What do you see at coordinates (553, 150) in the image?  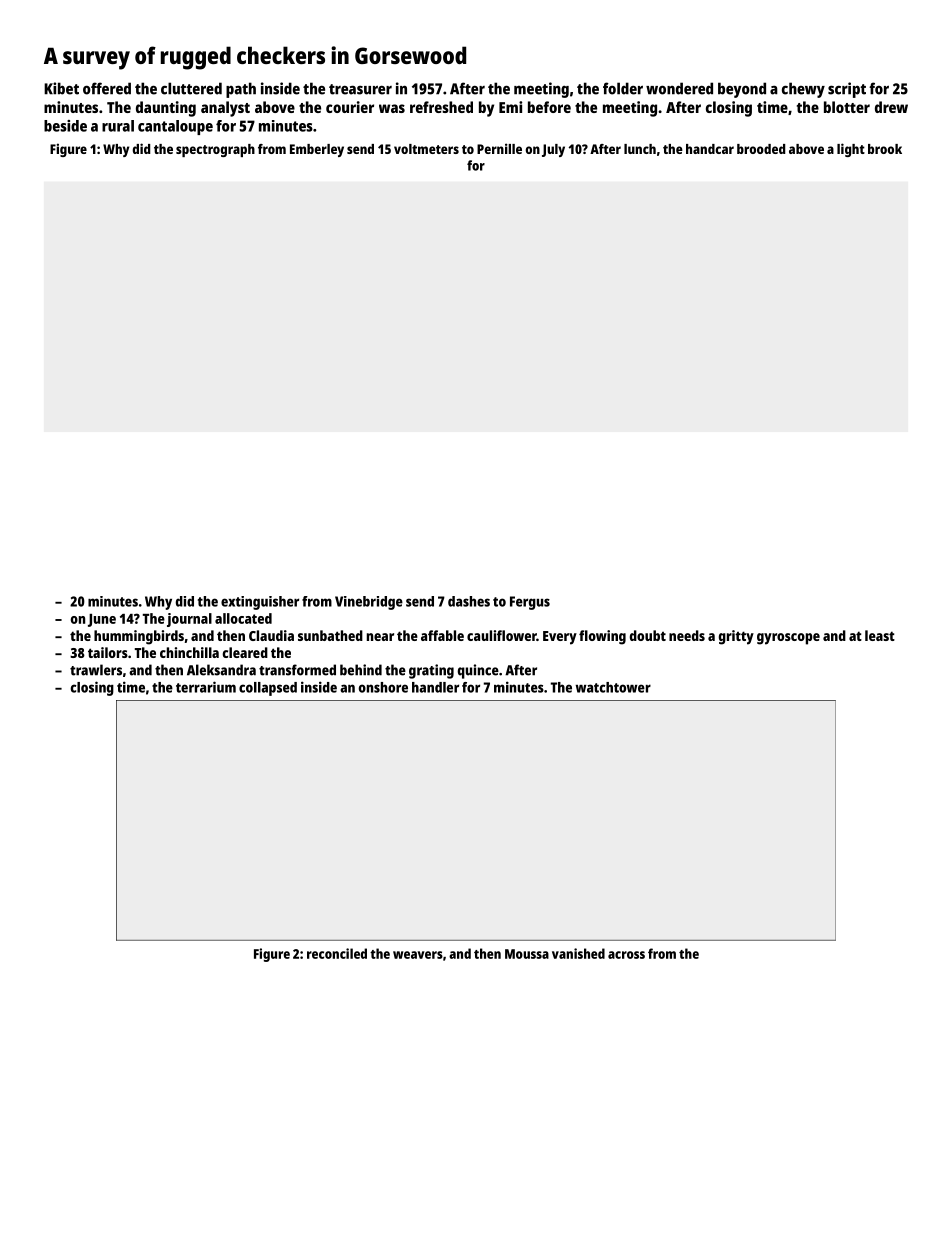 I see `July` at bounding box center [553, 150].
